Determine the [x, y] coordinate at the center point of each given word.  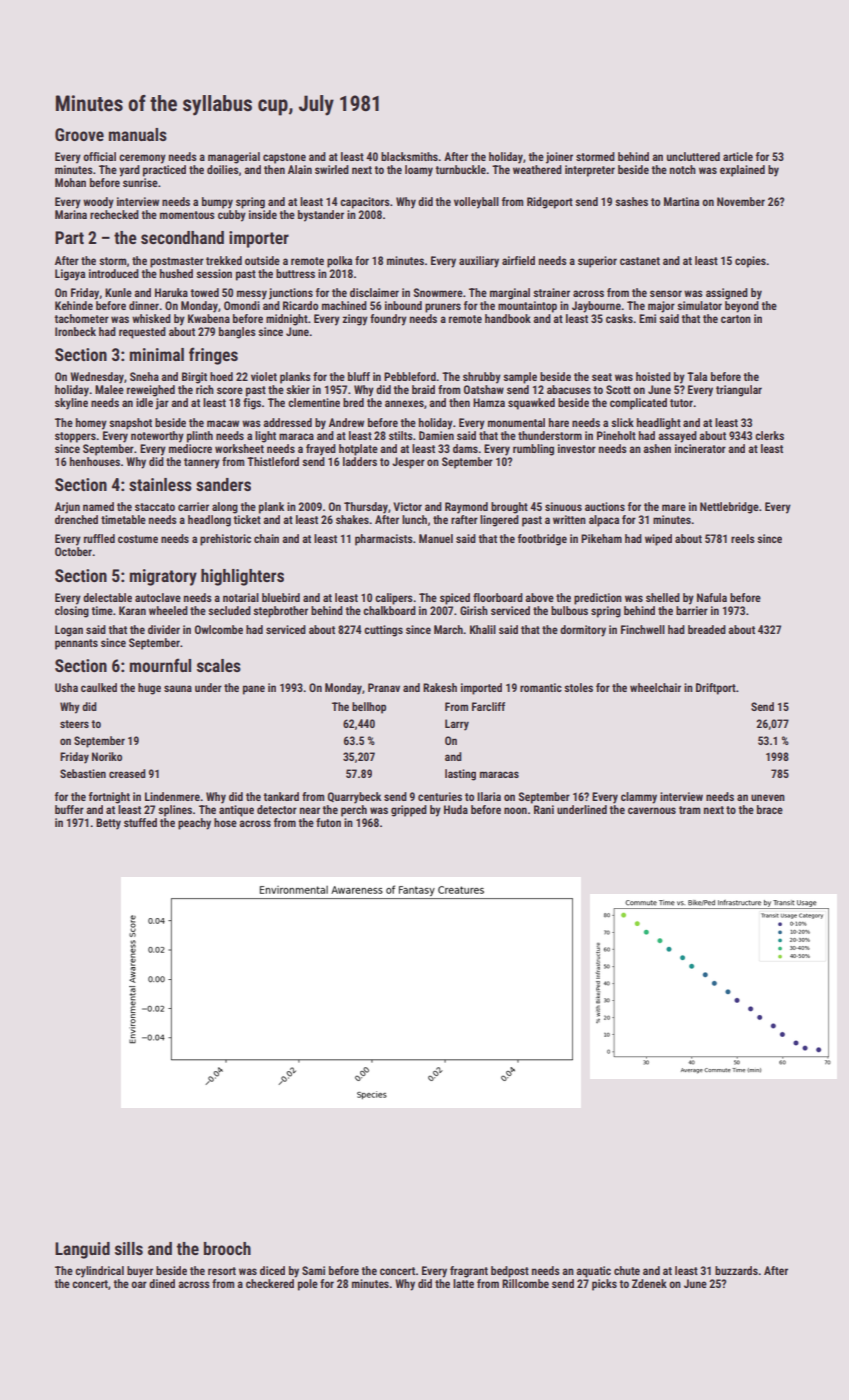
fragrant [469, 1272]
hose [225, 822]
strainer [551, 292]
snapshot [130, 424]
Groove [79, 134]
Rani [544, 809]
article [738, 156]
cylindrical [99, 1272]
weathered [537, 169]
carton [736, 319]
